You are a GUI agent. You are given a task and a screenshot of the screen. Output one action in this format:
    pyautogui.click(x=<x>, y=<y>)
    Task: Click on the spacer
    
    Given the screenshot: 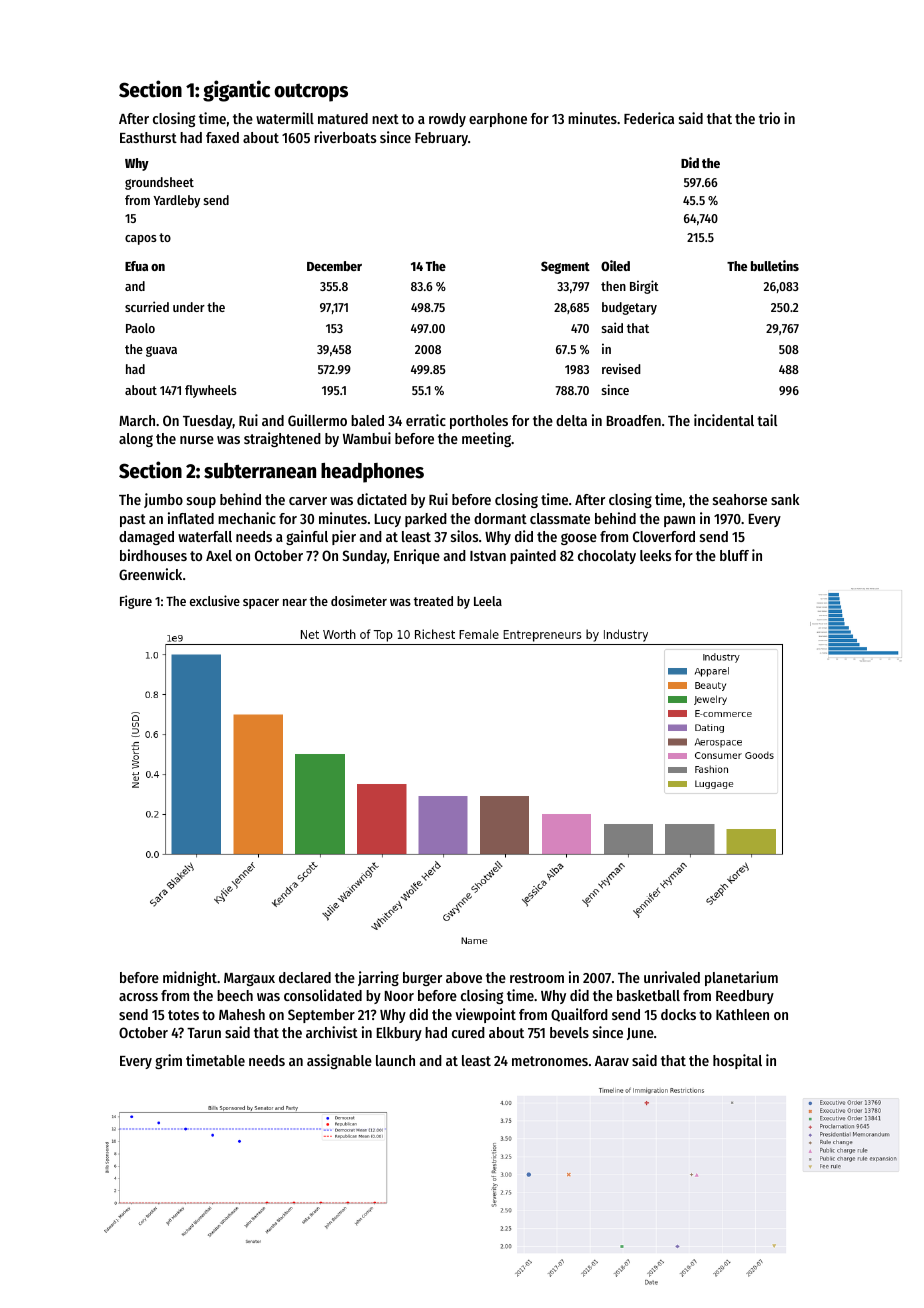 What is the action you would take?
    pyautogui.click(x=261, y=604)
